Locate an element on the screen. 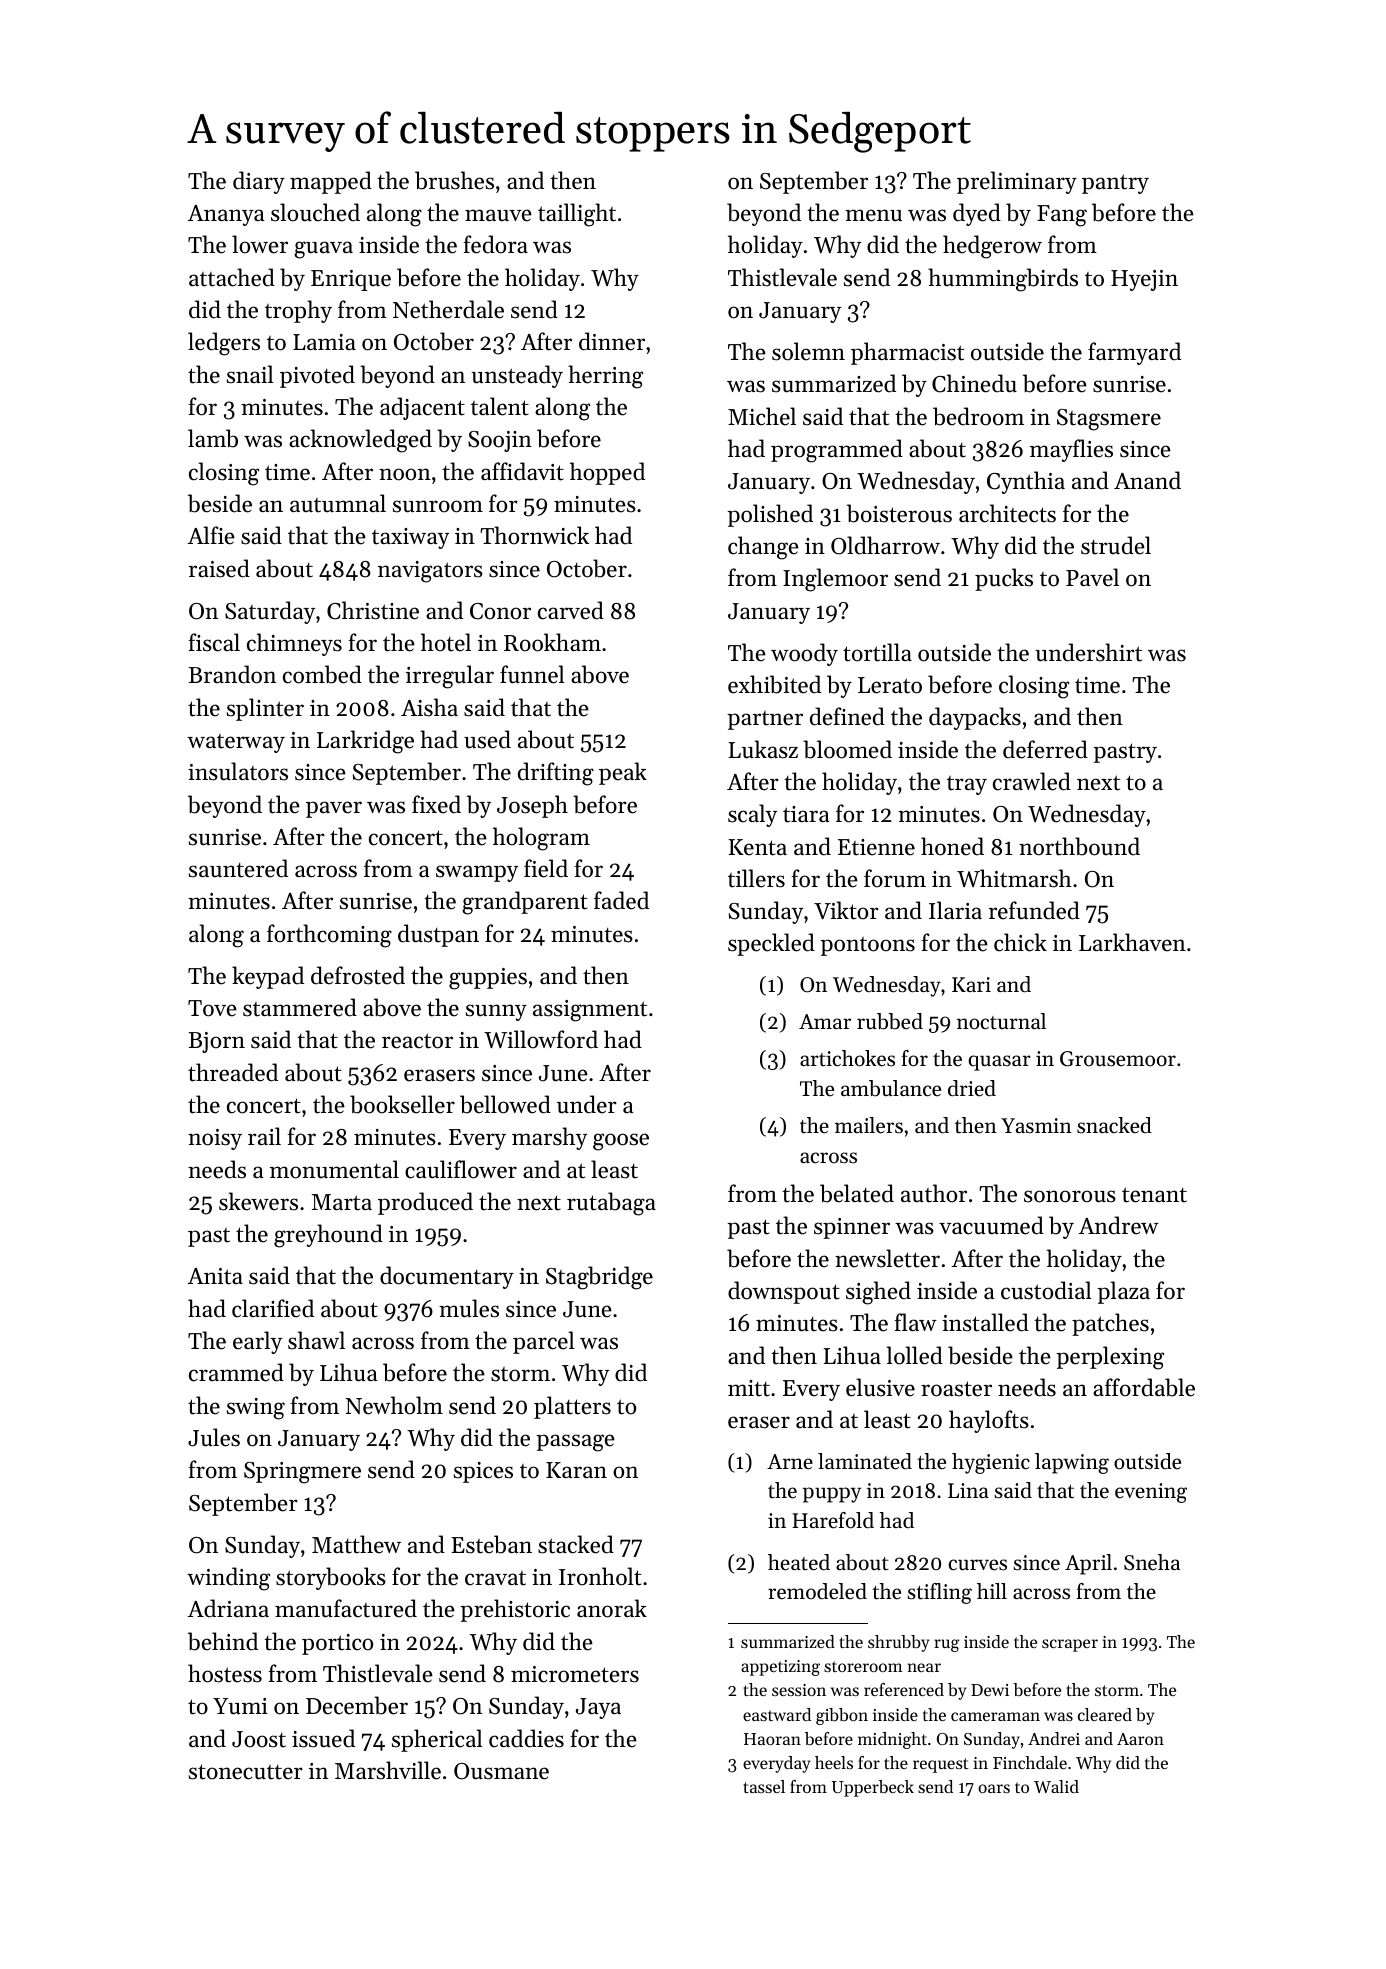 The image size is (1386, 1969). insulators is located at coordinates (238, 771).
